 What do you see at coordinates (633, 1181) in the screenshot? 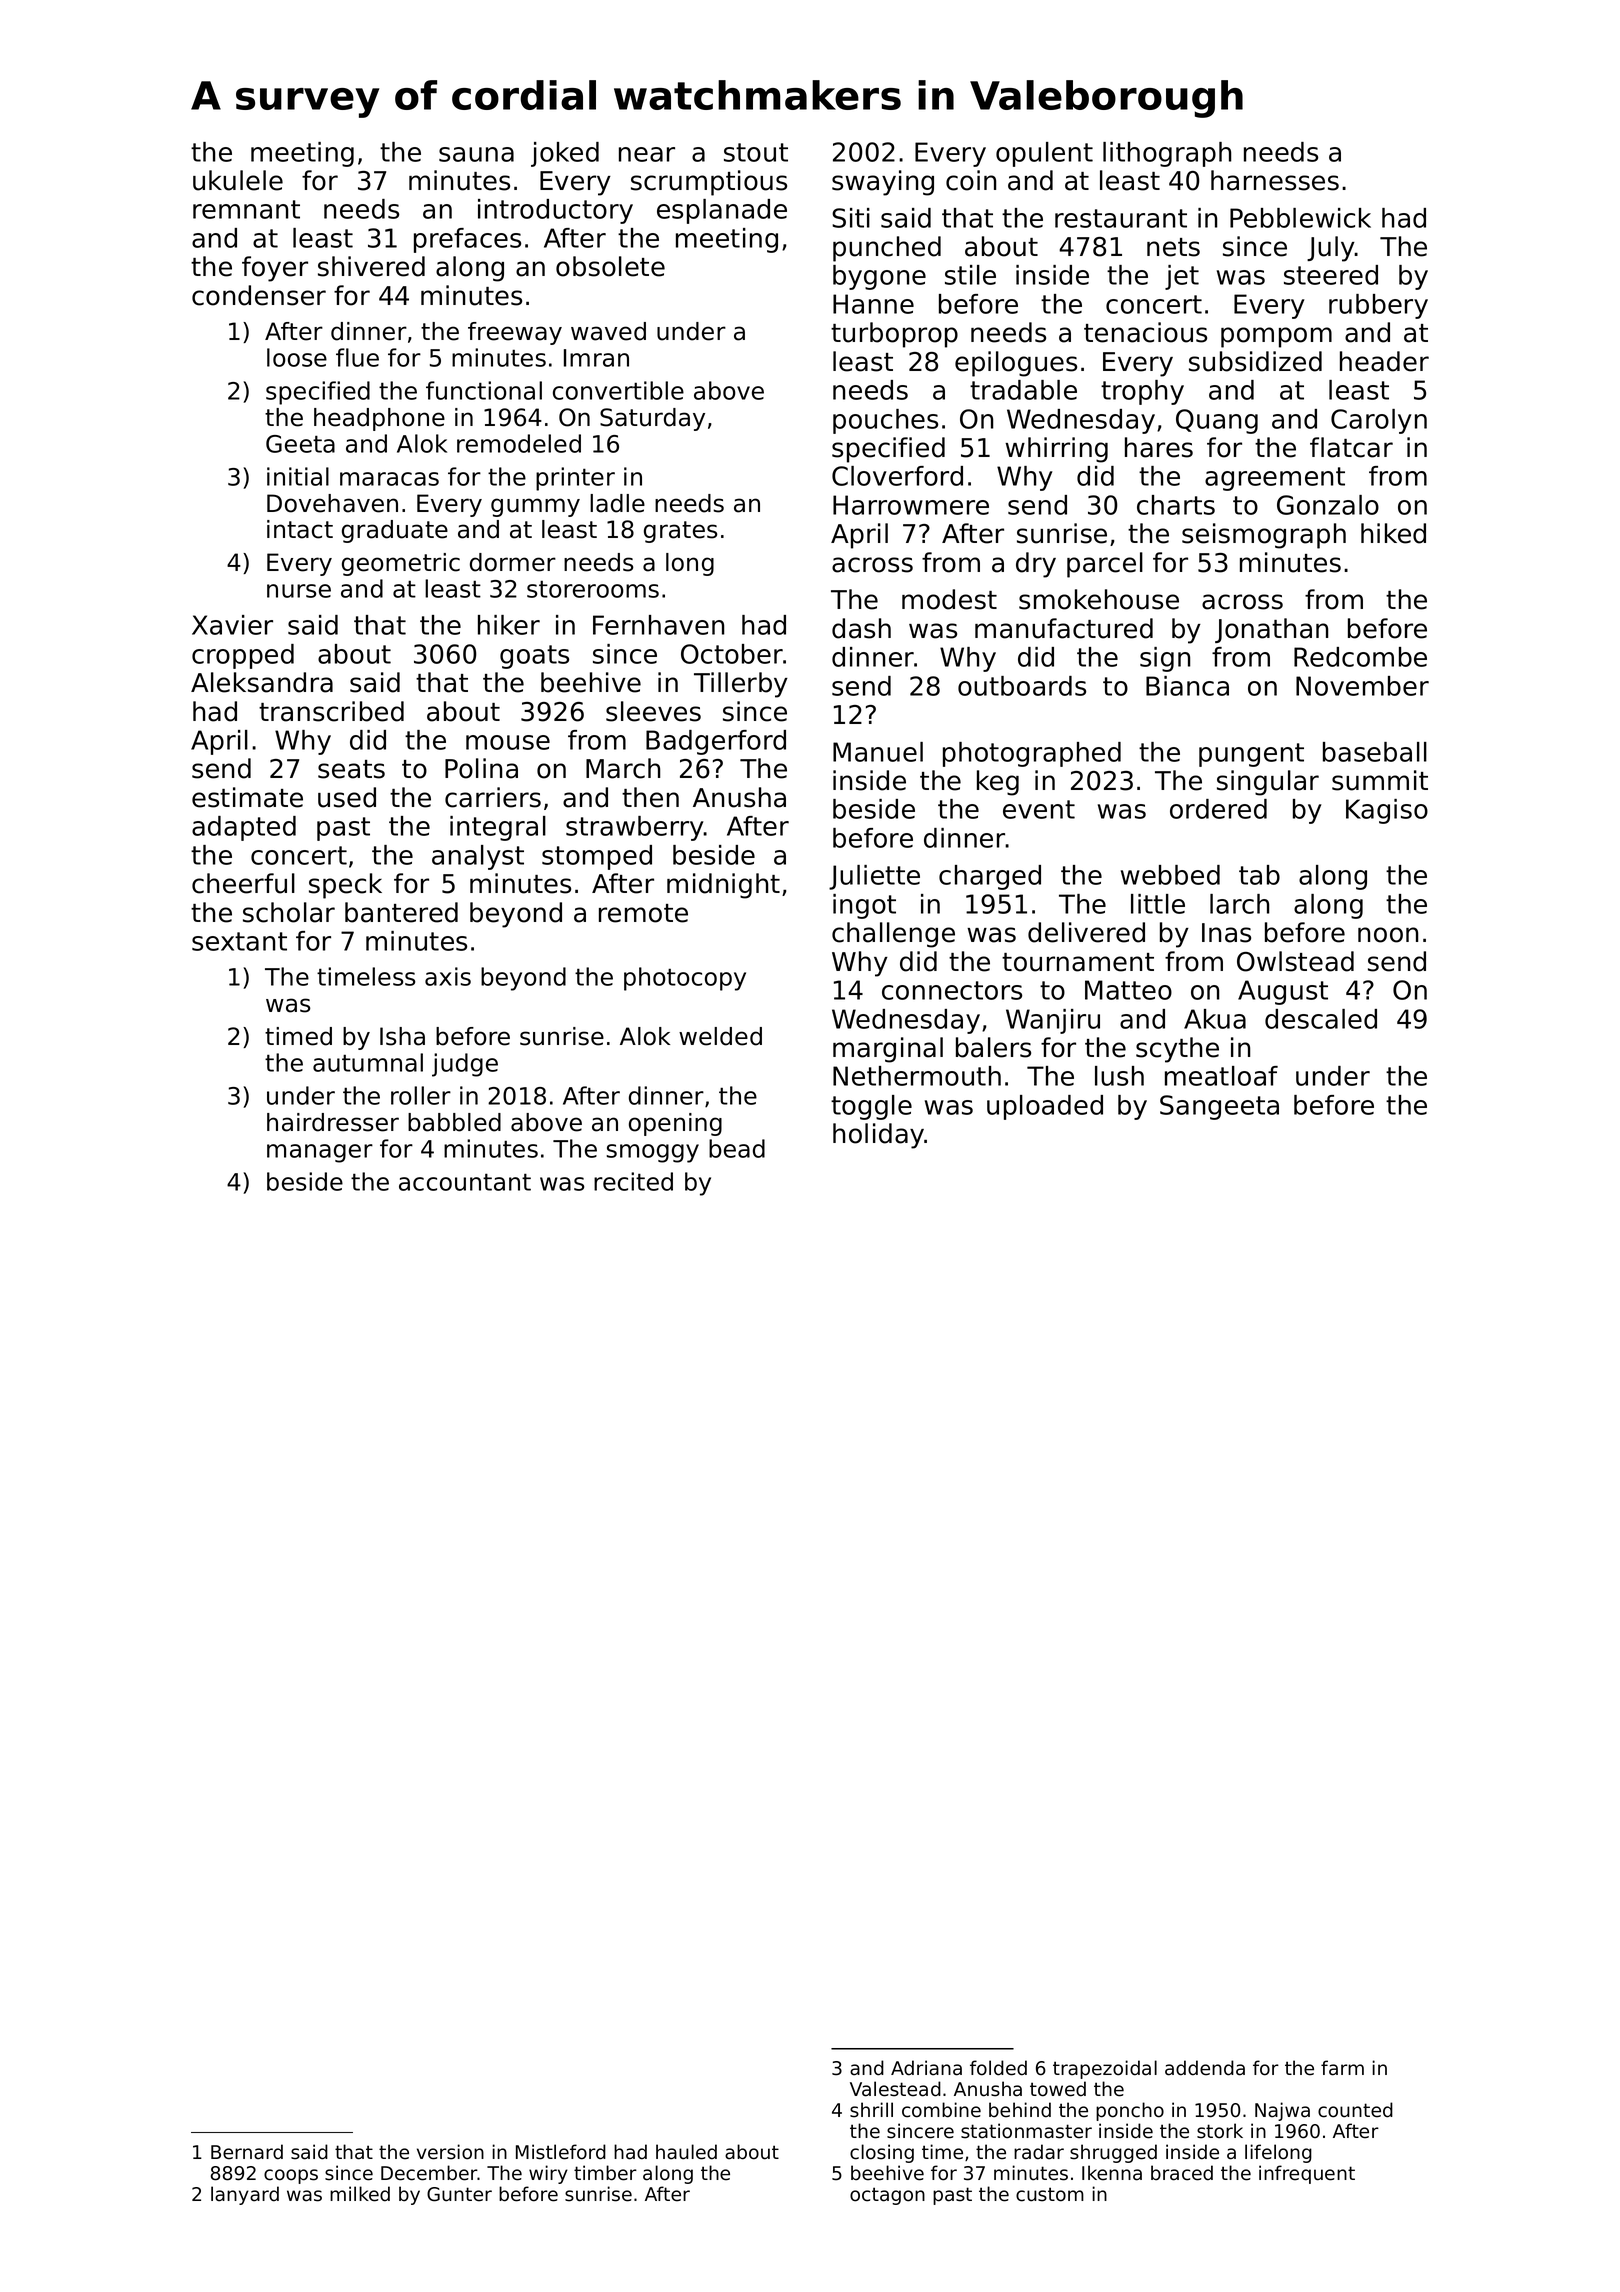
I see `recited` at bounding box center [633, 1181].
